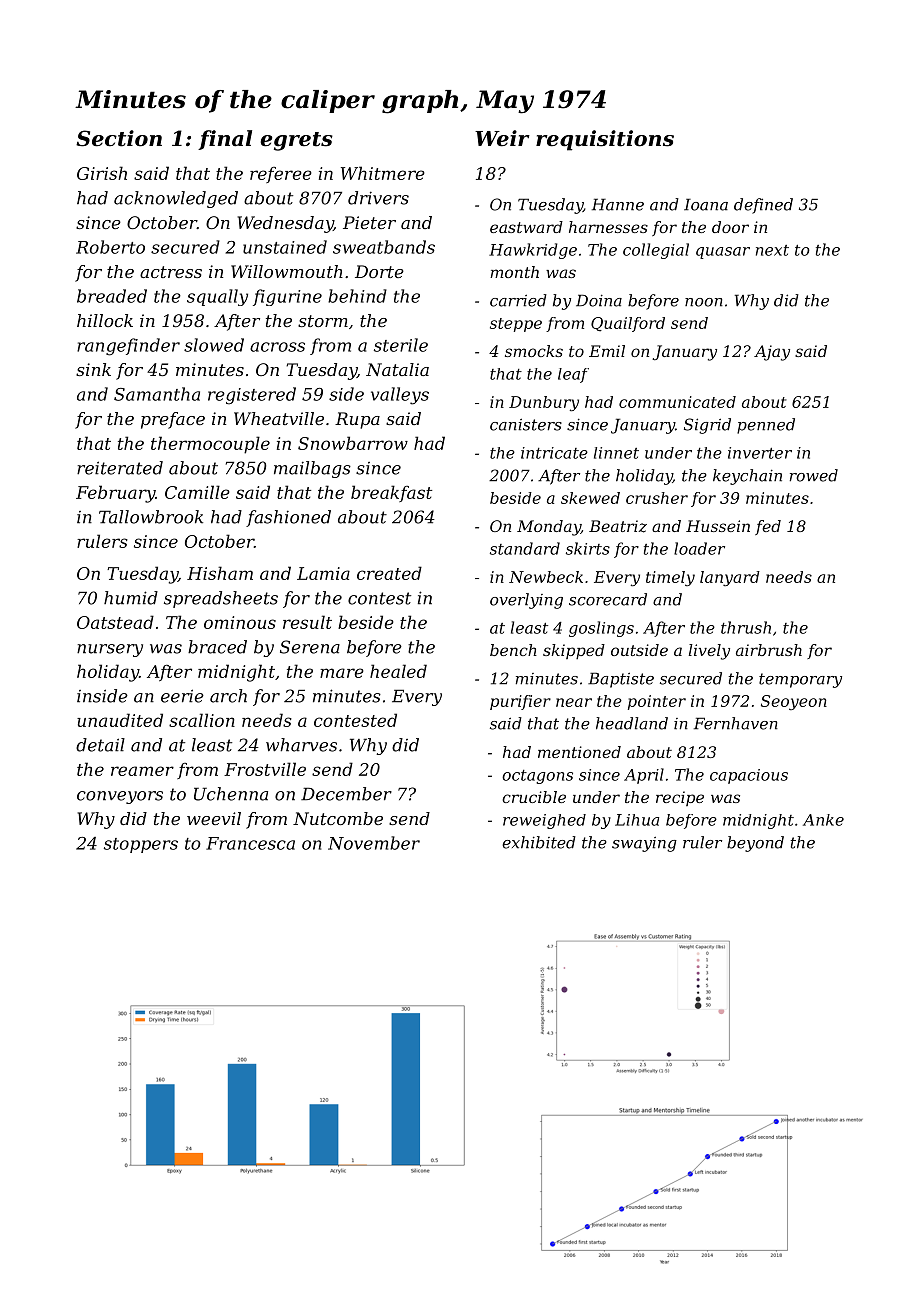 The image size is (924, 1314). I want to click on Baptiste, so click(621, 680).
